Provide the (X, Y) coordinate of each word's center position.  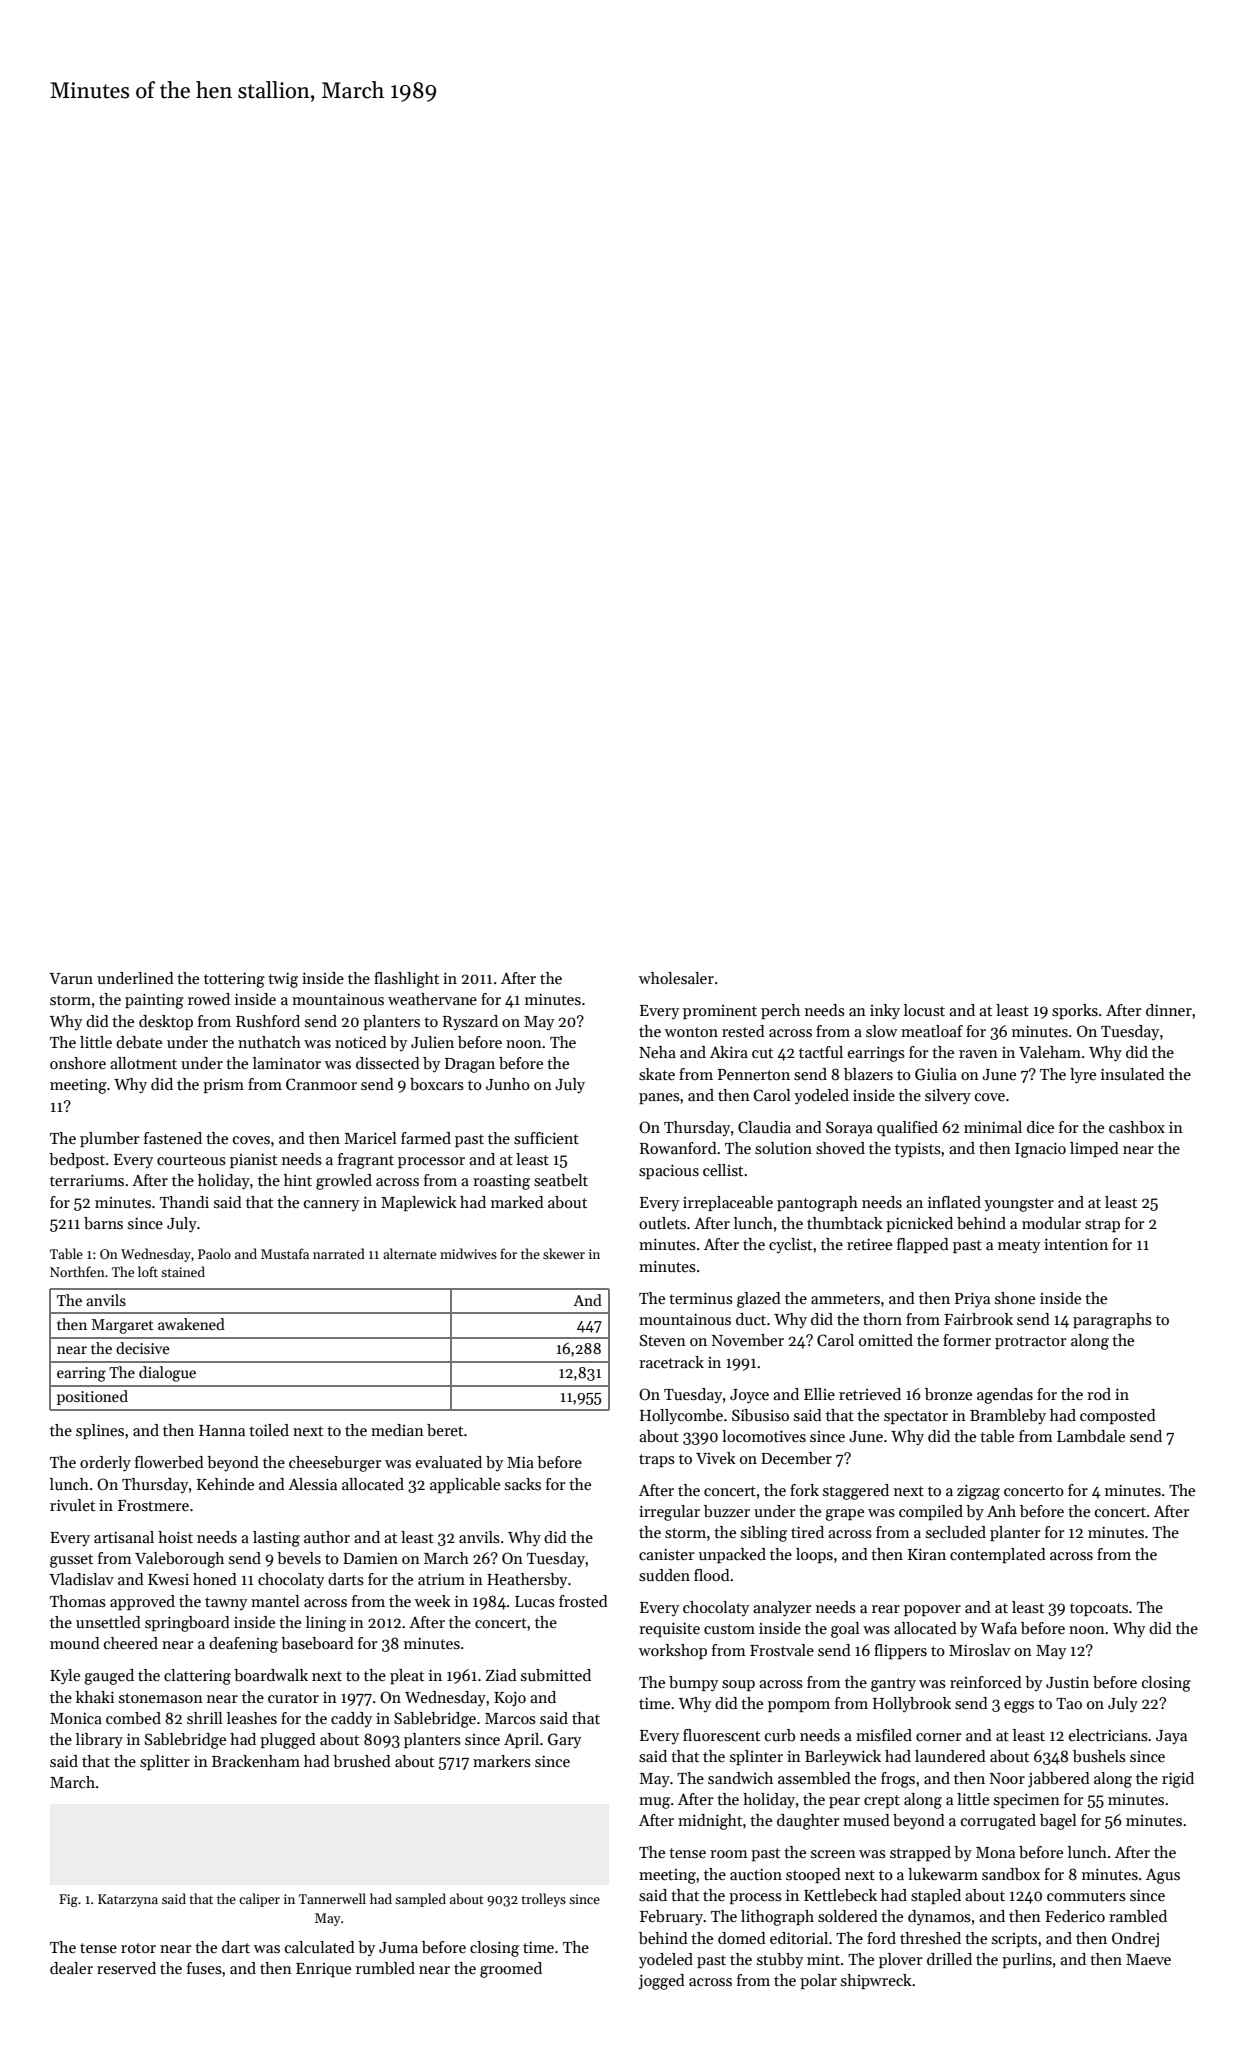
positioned (92, 1397)
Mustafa (285, 1253)
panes (659, 1098)
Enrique (323, 1970)
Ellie (819, 1394)
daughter (808, 1822)
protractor (1031, 1342)
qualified (907, 1128)
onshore (78, 1063)
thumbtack (845, 1223)
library (99, 1741)
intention (1076, 1244)
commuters (1086, 1896)
